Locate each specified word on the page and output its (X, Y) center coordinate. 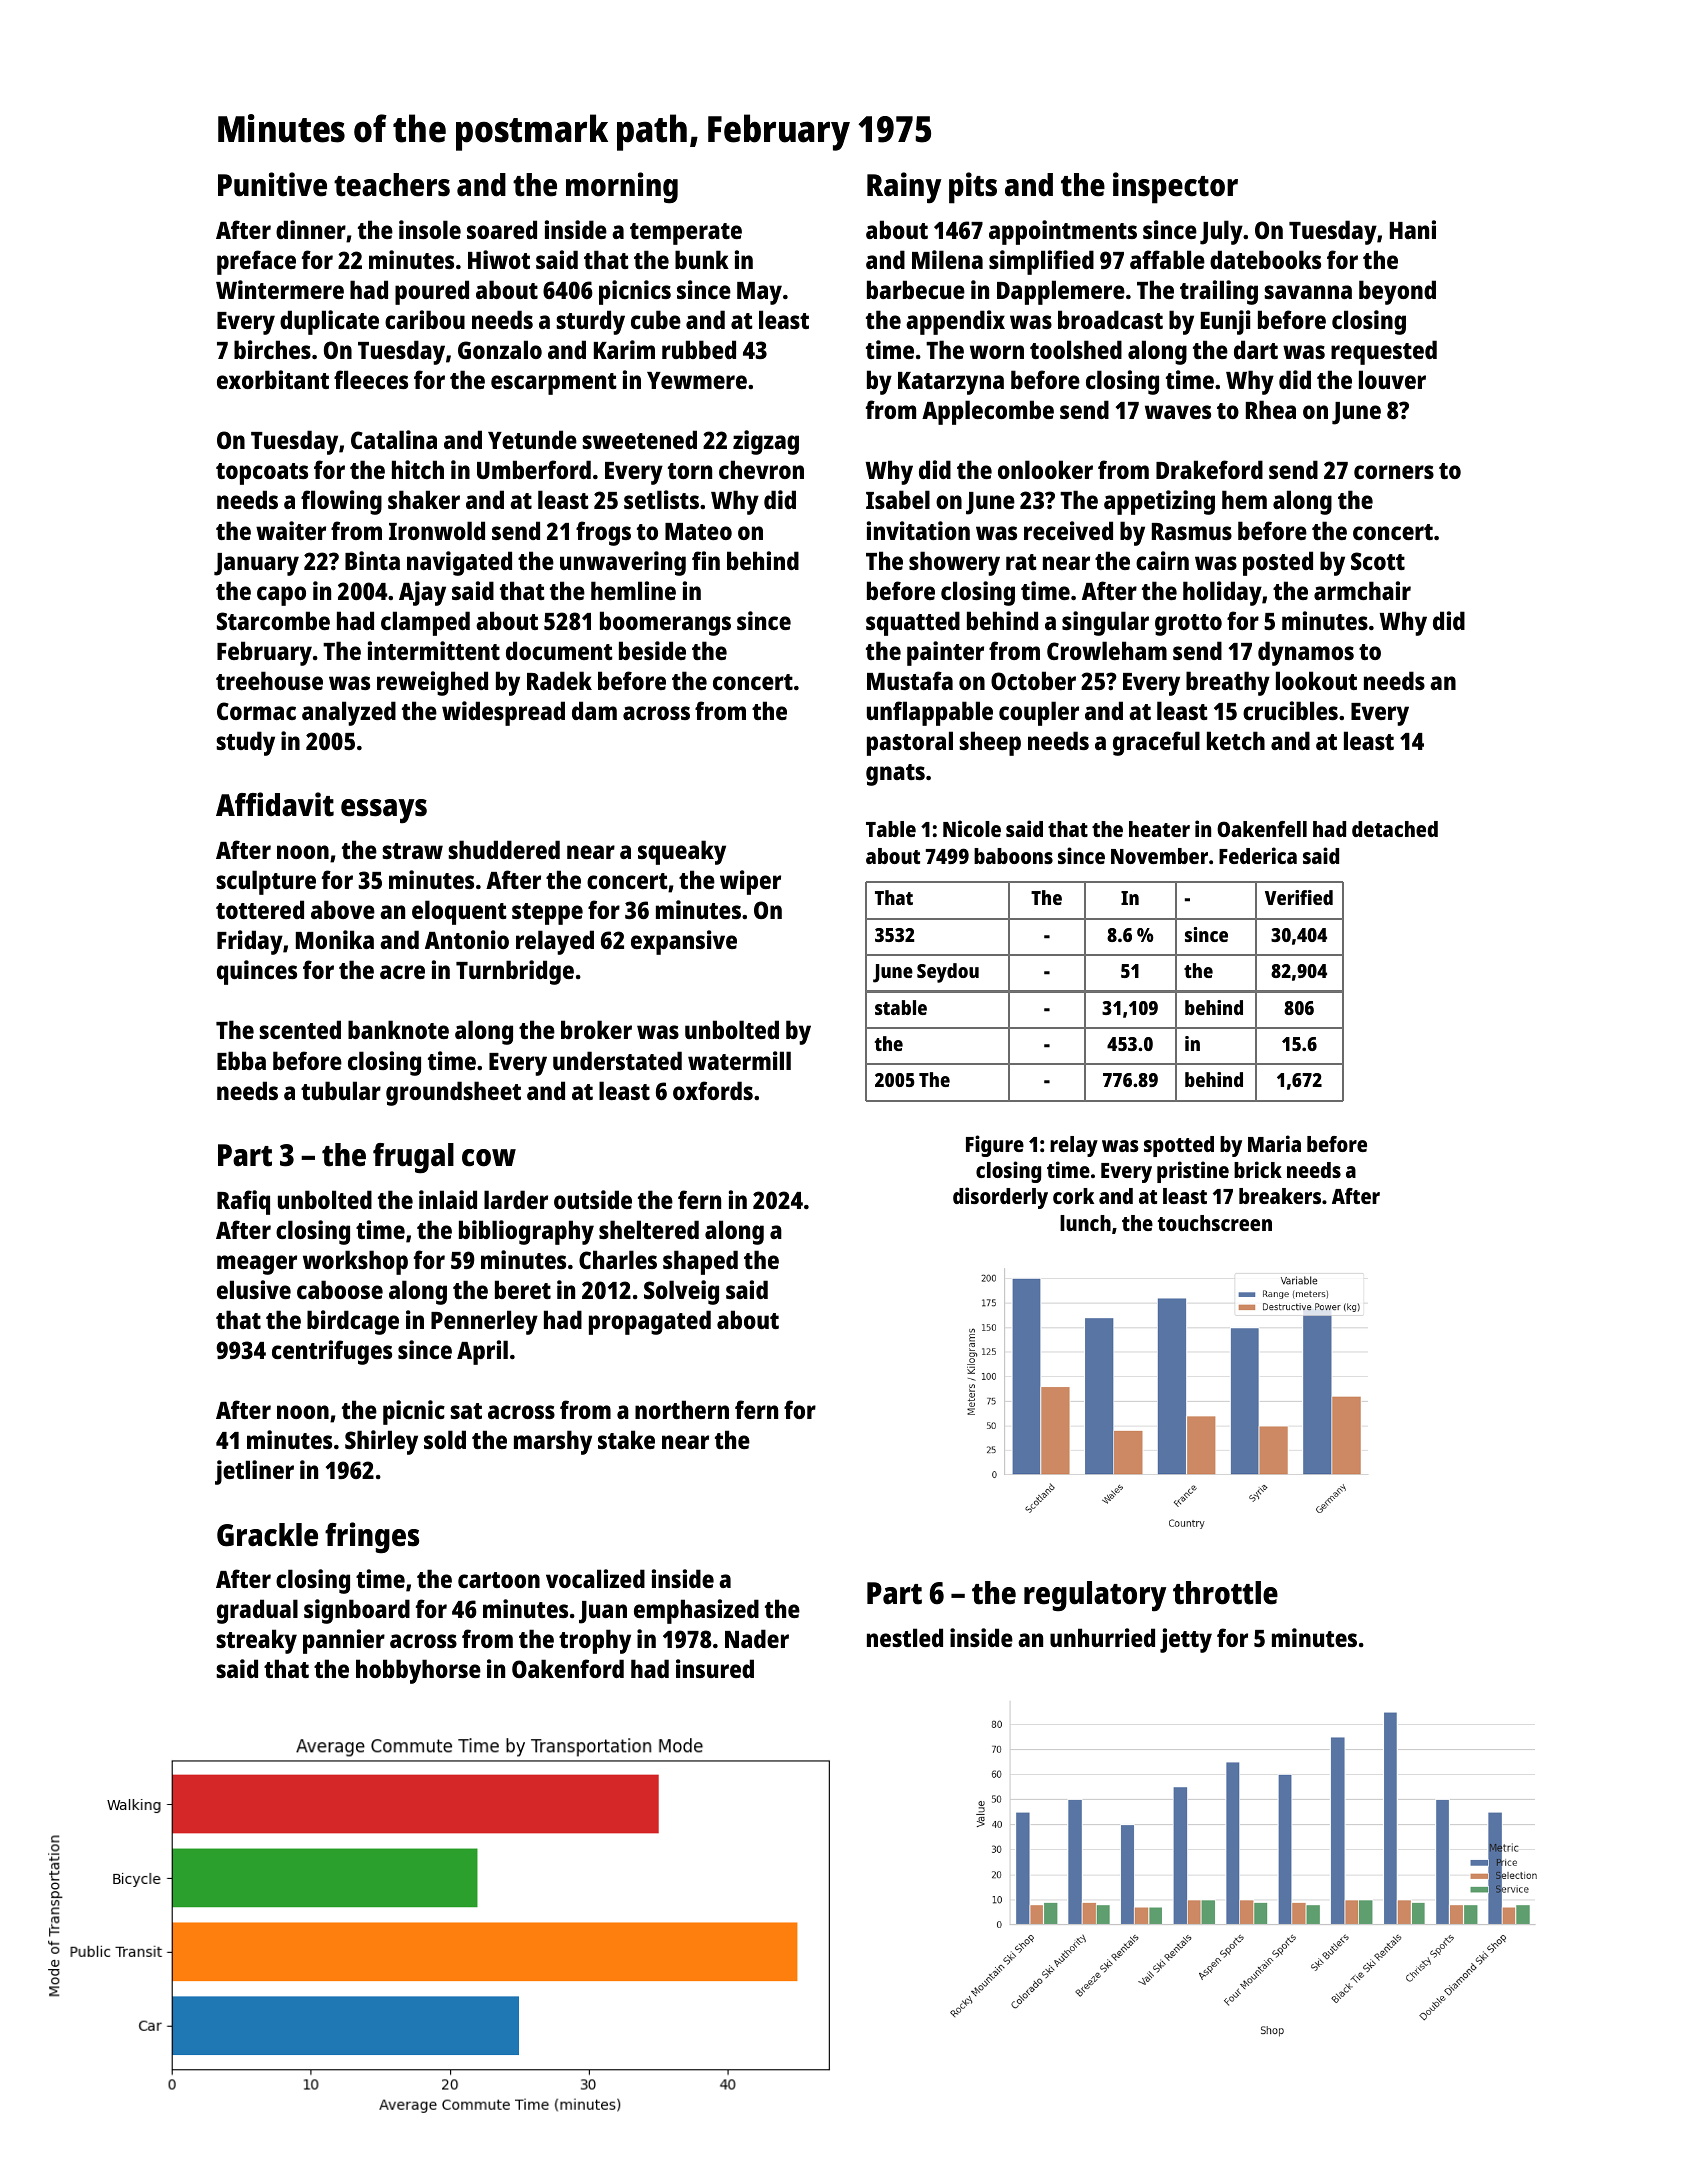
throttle (1225, 1593)
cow (489, 1158)
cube (656, 319)
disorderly (1000, 1198)
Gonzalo (500, 349)
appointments (1063, 232)
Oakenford (568, 1668)
